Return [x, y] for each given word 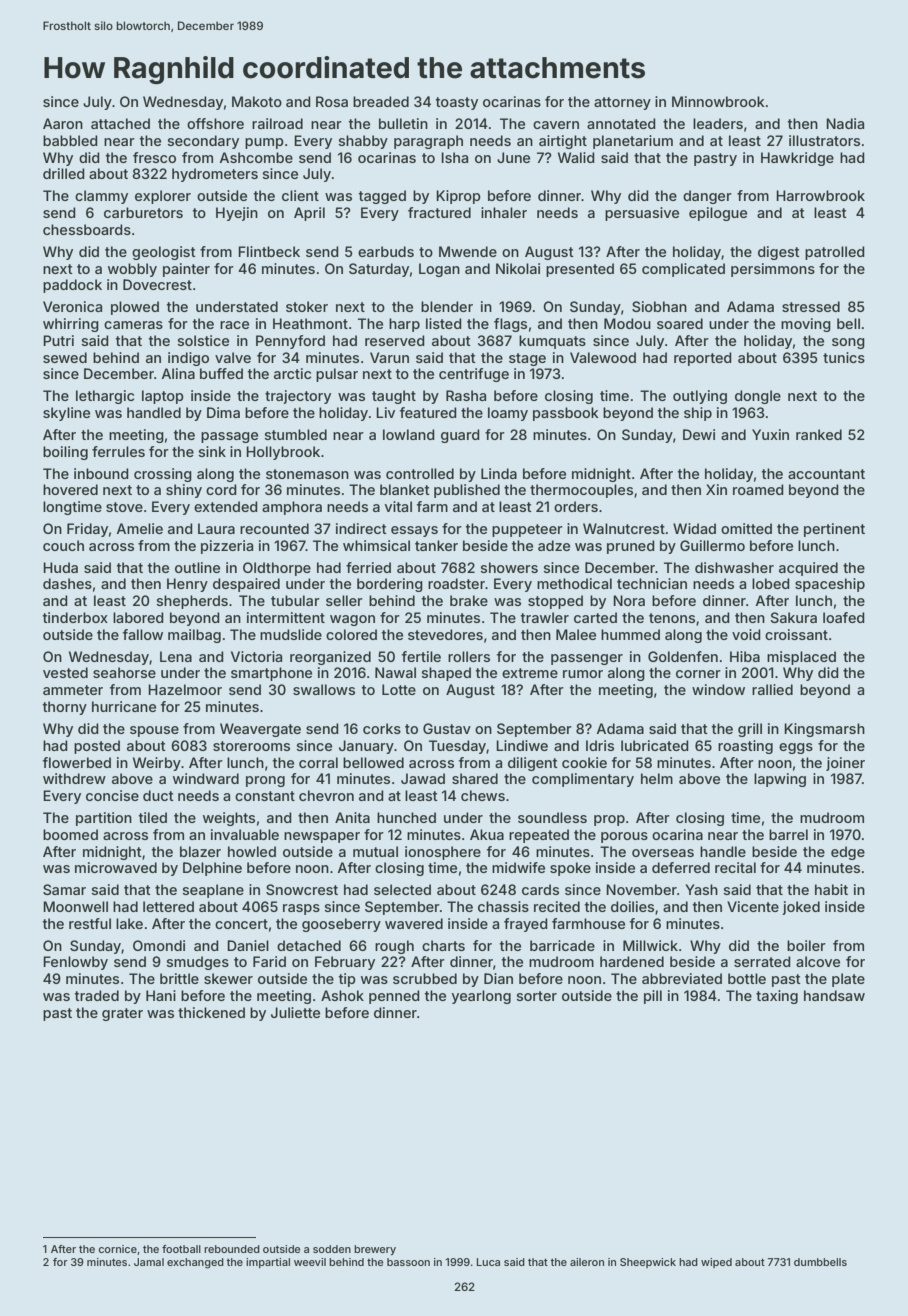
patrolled [835, 253]
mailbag [194, 636]
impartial [268, 1263]
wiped [716, 1263]
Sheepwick [648, 1263]
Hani [161, 995]
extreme [530, 673]
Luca [488, 1262]
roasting [745, 747]
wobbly [132, 270]
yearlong [481, 997]
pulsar [337, 375]
